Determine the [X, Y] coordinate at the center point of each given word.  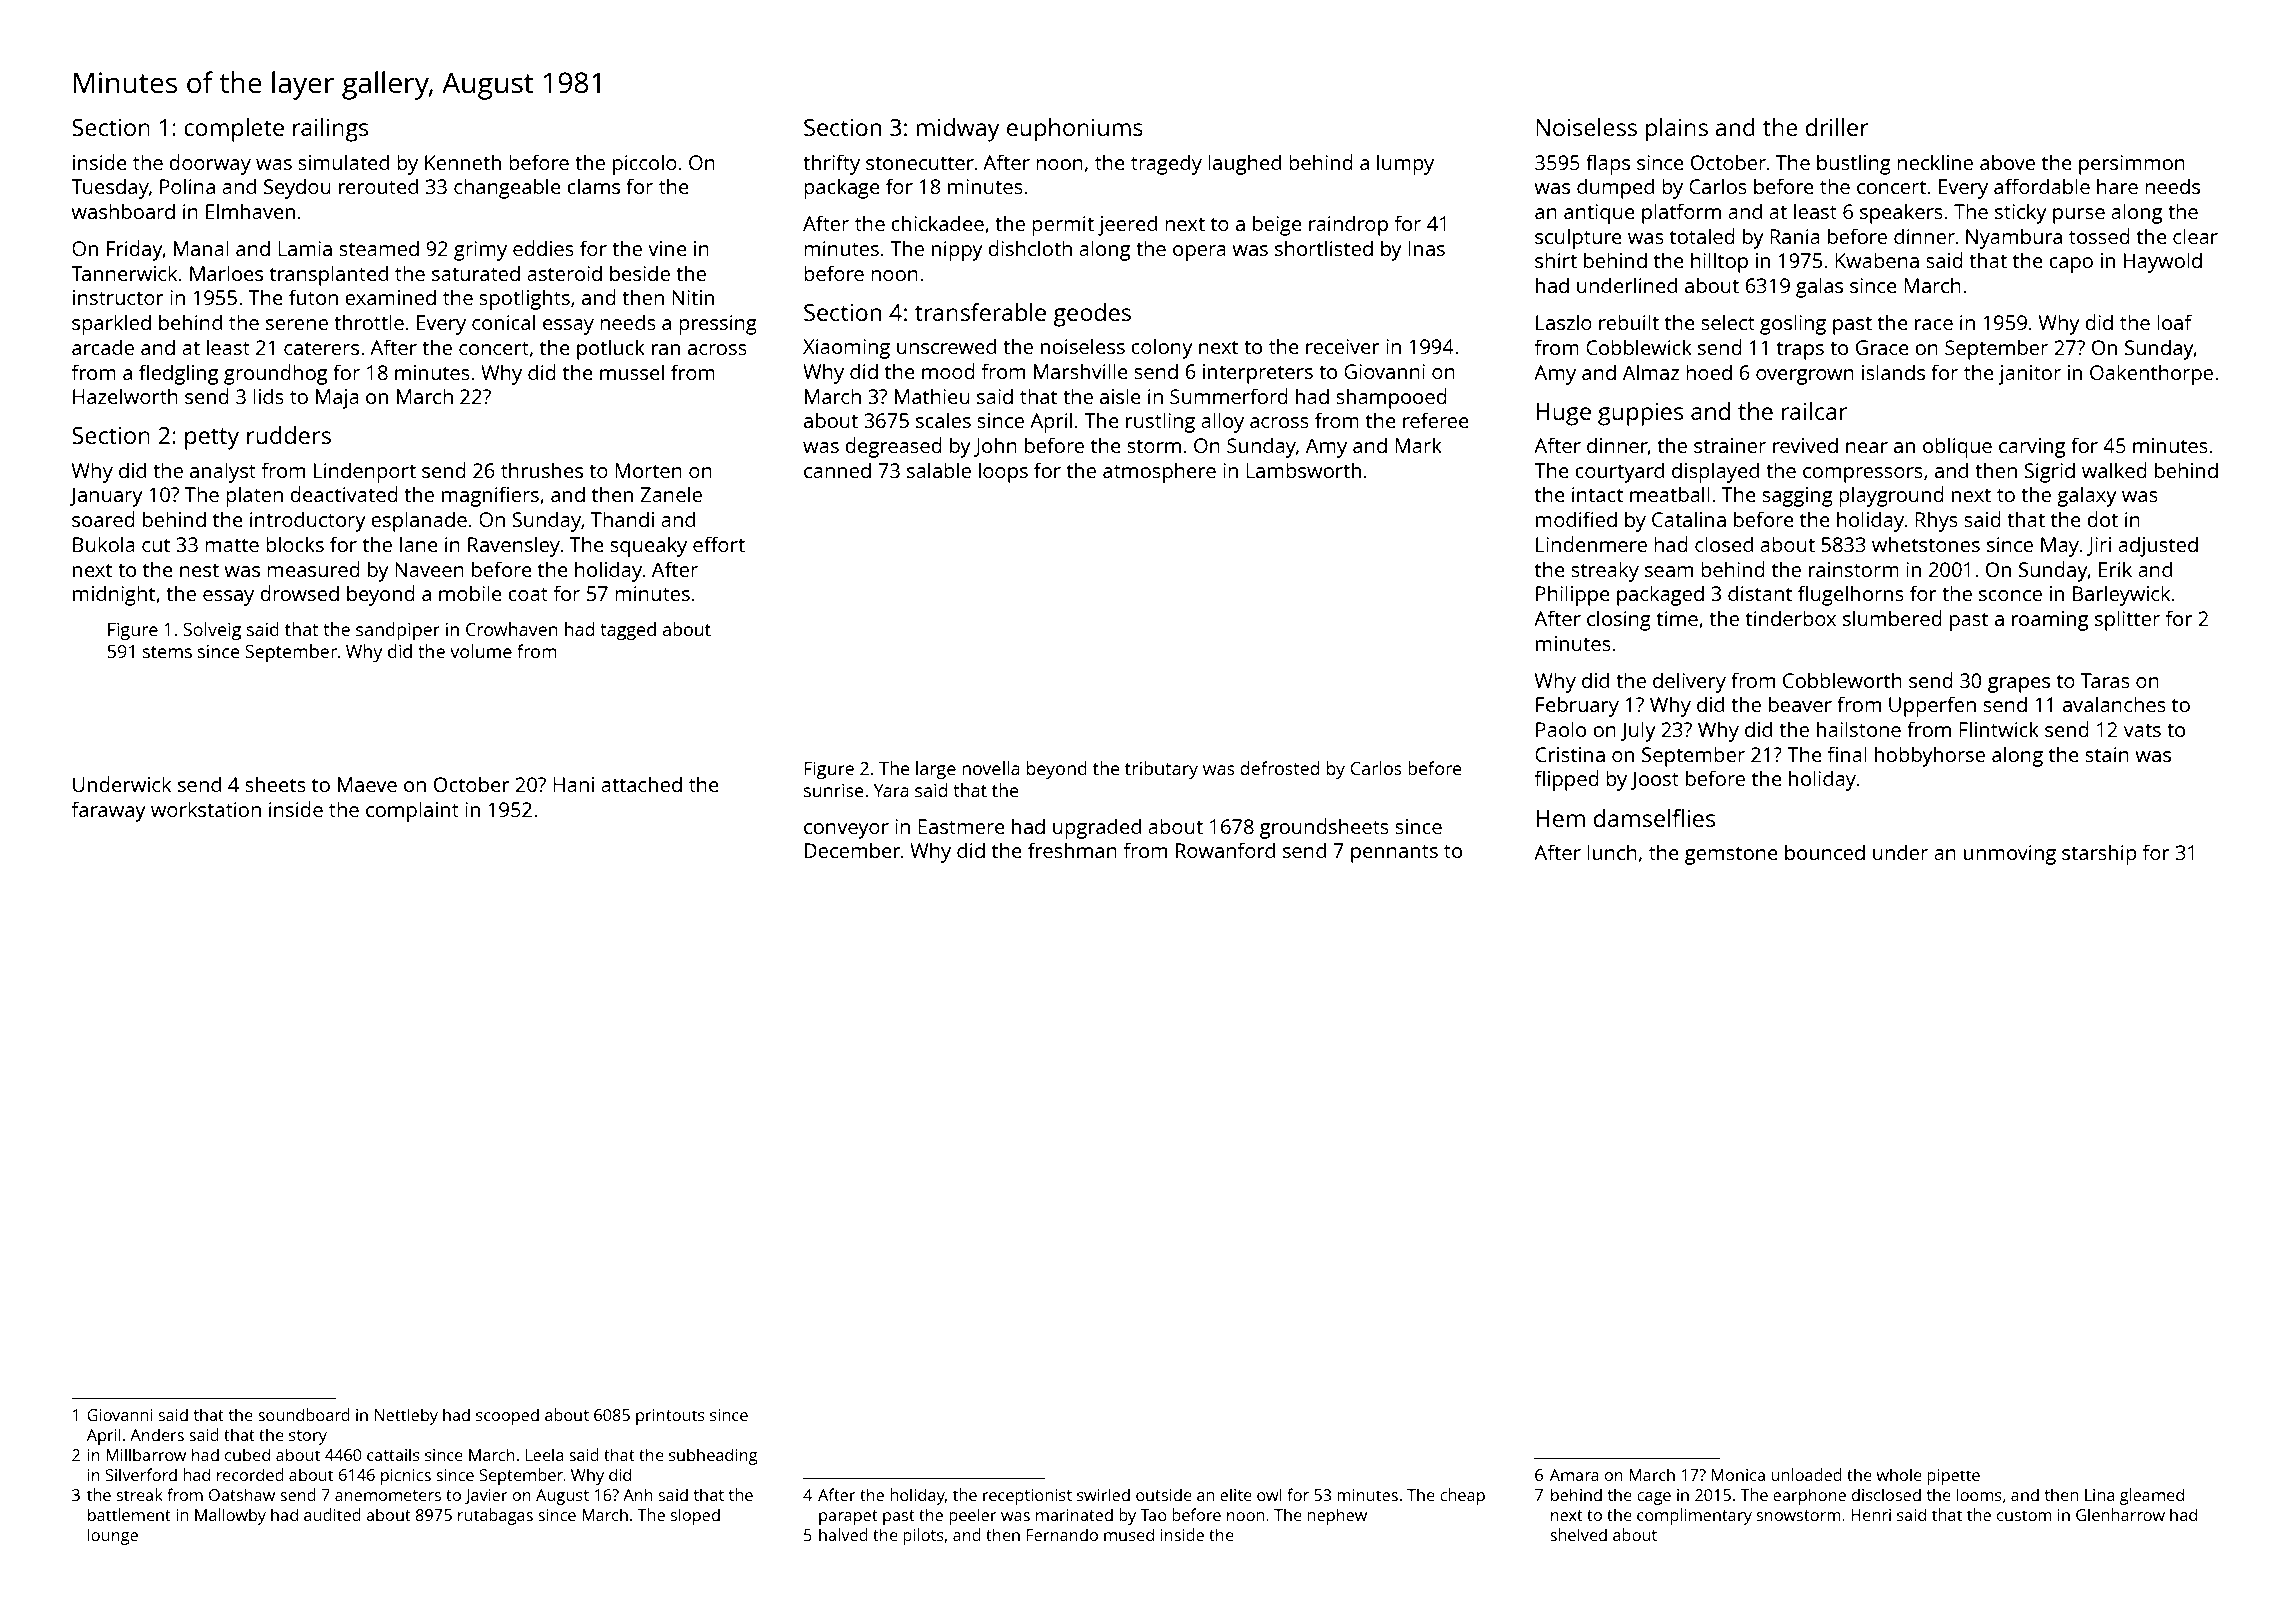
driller [1837, 127]
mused [1129, 1534]
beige [1277, 225]
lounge [113, 1536]
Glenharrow [2120, 1514]
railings [330, 130]
